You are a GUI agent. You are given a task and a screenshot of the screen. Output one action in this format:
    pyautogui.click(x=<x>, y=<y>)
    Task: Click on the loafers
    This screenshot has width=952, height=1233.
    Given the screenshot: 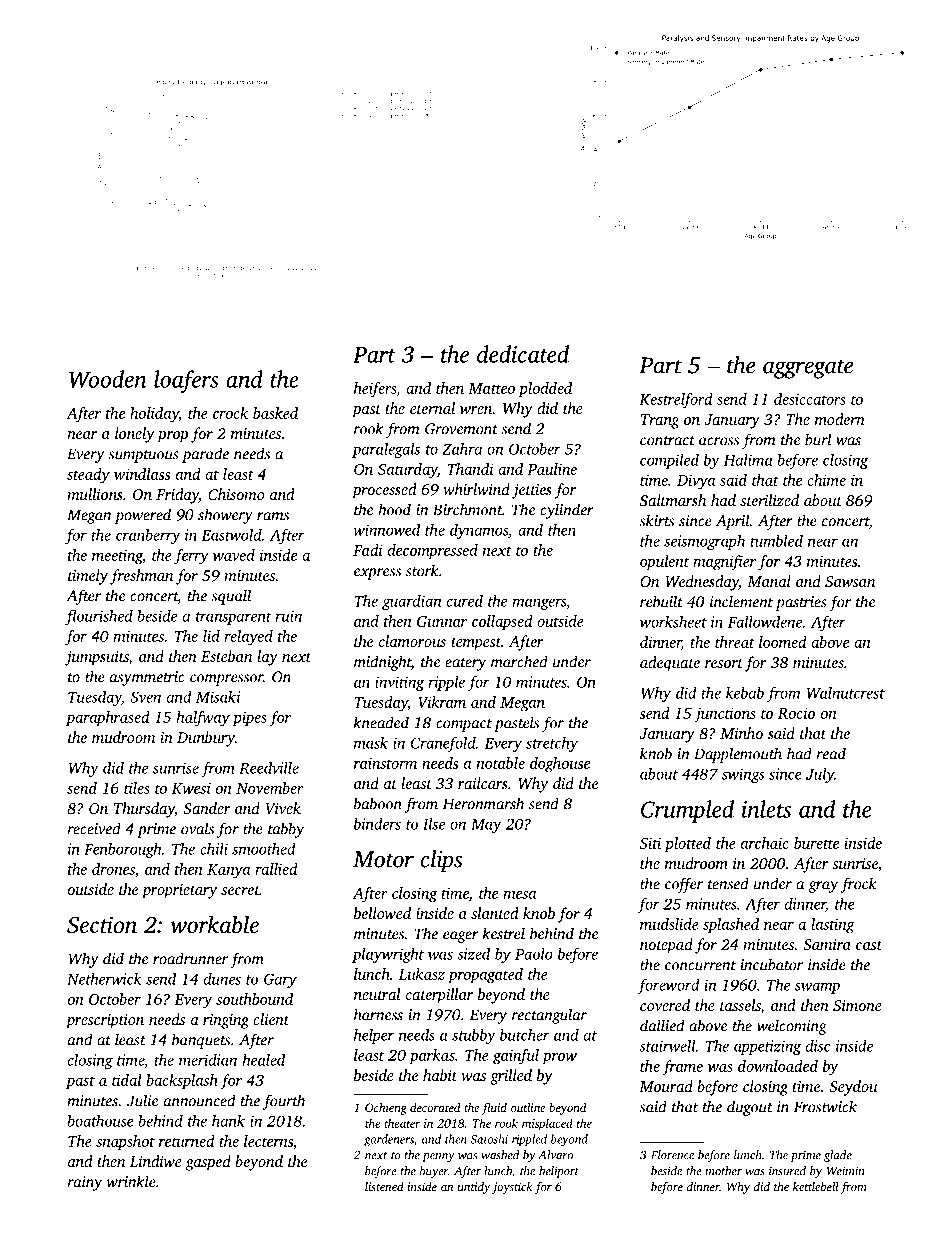 What is the action you would take?
    pyautogui.click(x=186, y=381)
